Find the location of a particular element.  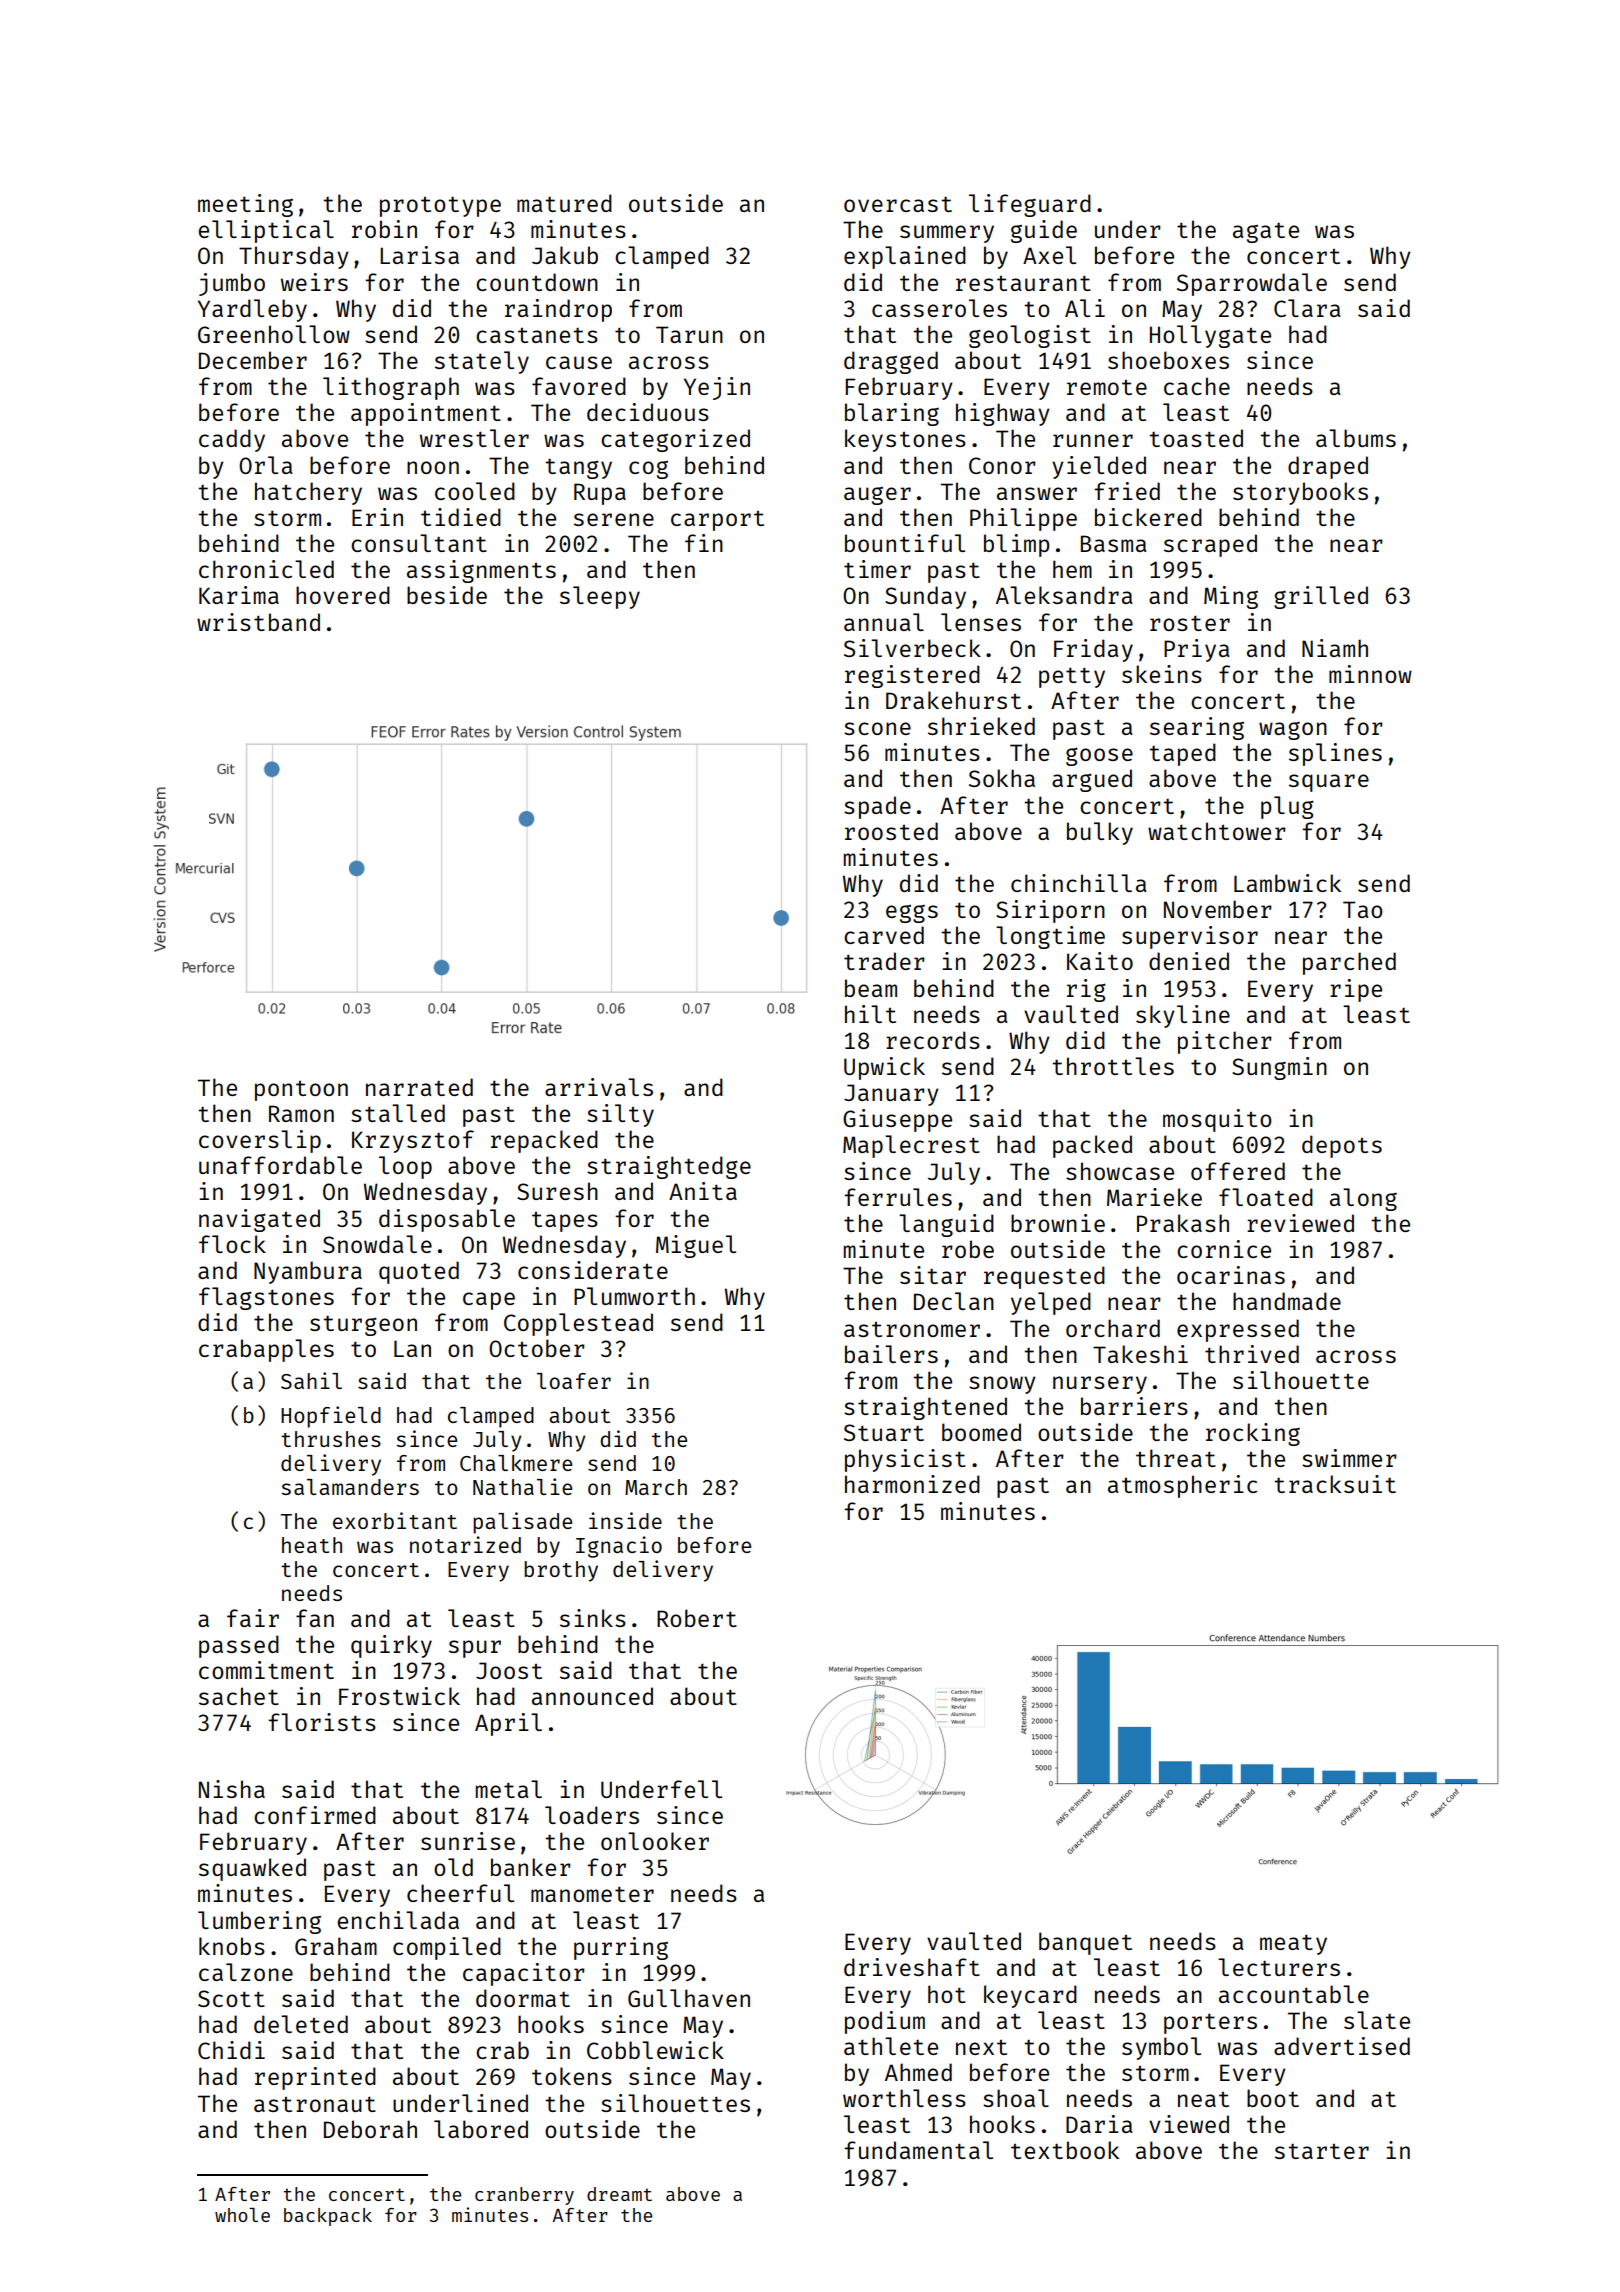

quirky is located at coordinates (391, 1646).
